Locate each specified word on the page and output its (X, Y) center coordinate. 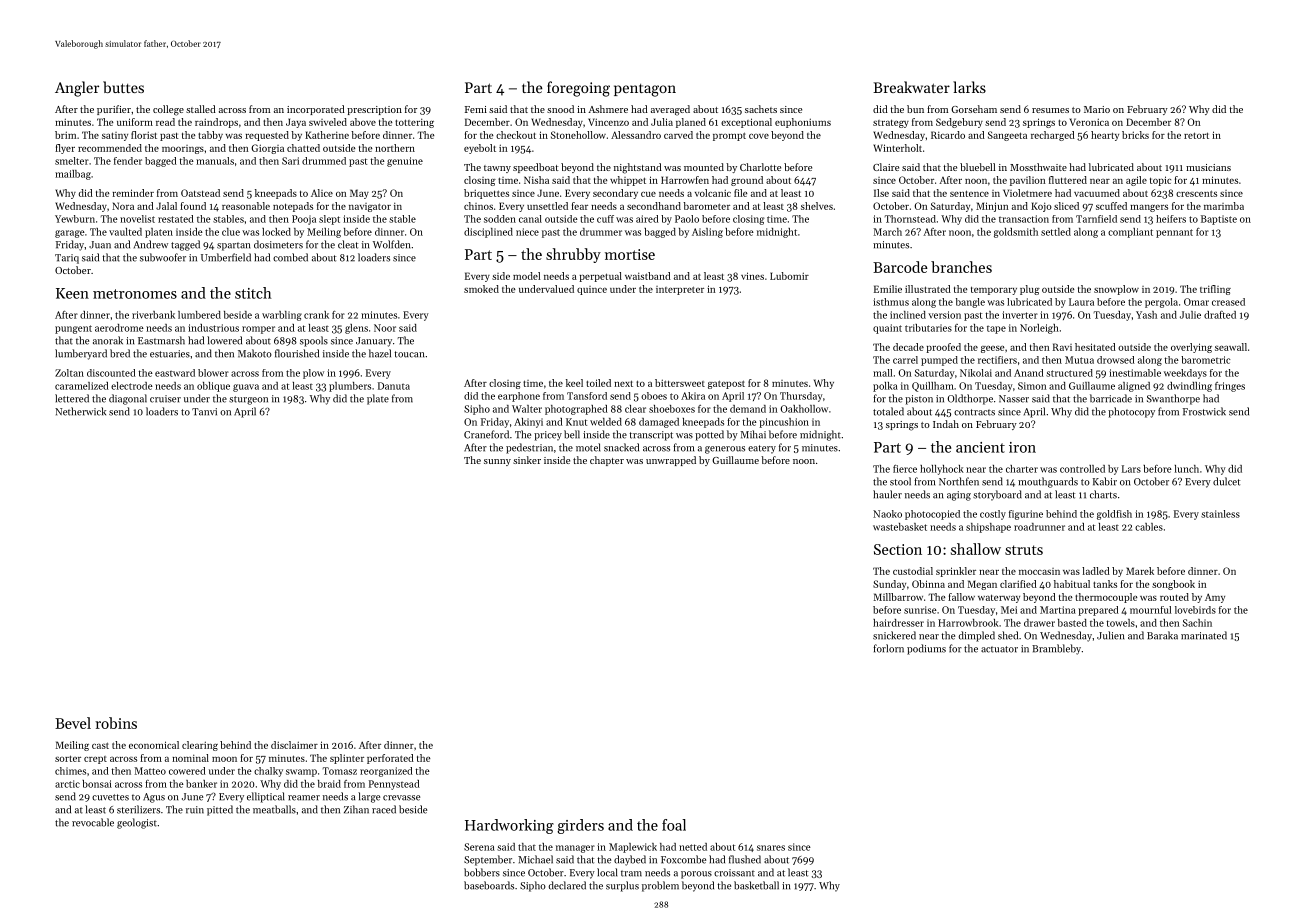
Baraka (1162, 635)
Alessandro (636, 135)
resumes (1050, 110)
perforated (390, 759)
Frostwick (1204, 411)
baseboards (489, 885)
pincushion (784, 423)
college (168, 110)
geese (992, 349)
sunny (497, 462)
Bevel (73, 723)
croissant (734, 873)
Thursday (801, 397)
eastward (175, 373)
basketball (756, 885)
